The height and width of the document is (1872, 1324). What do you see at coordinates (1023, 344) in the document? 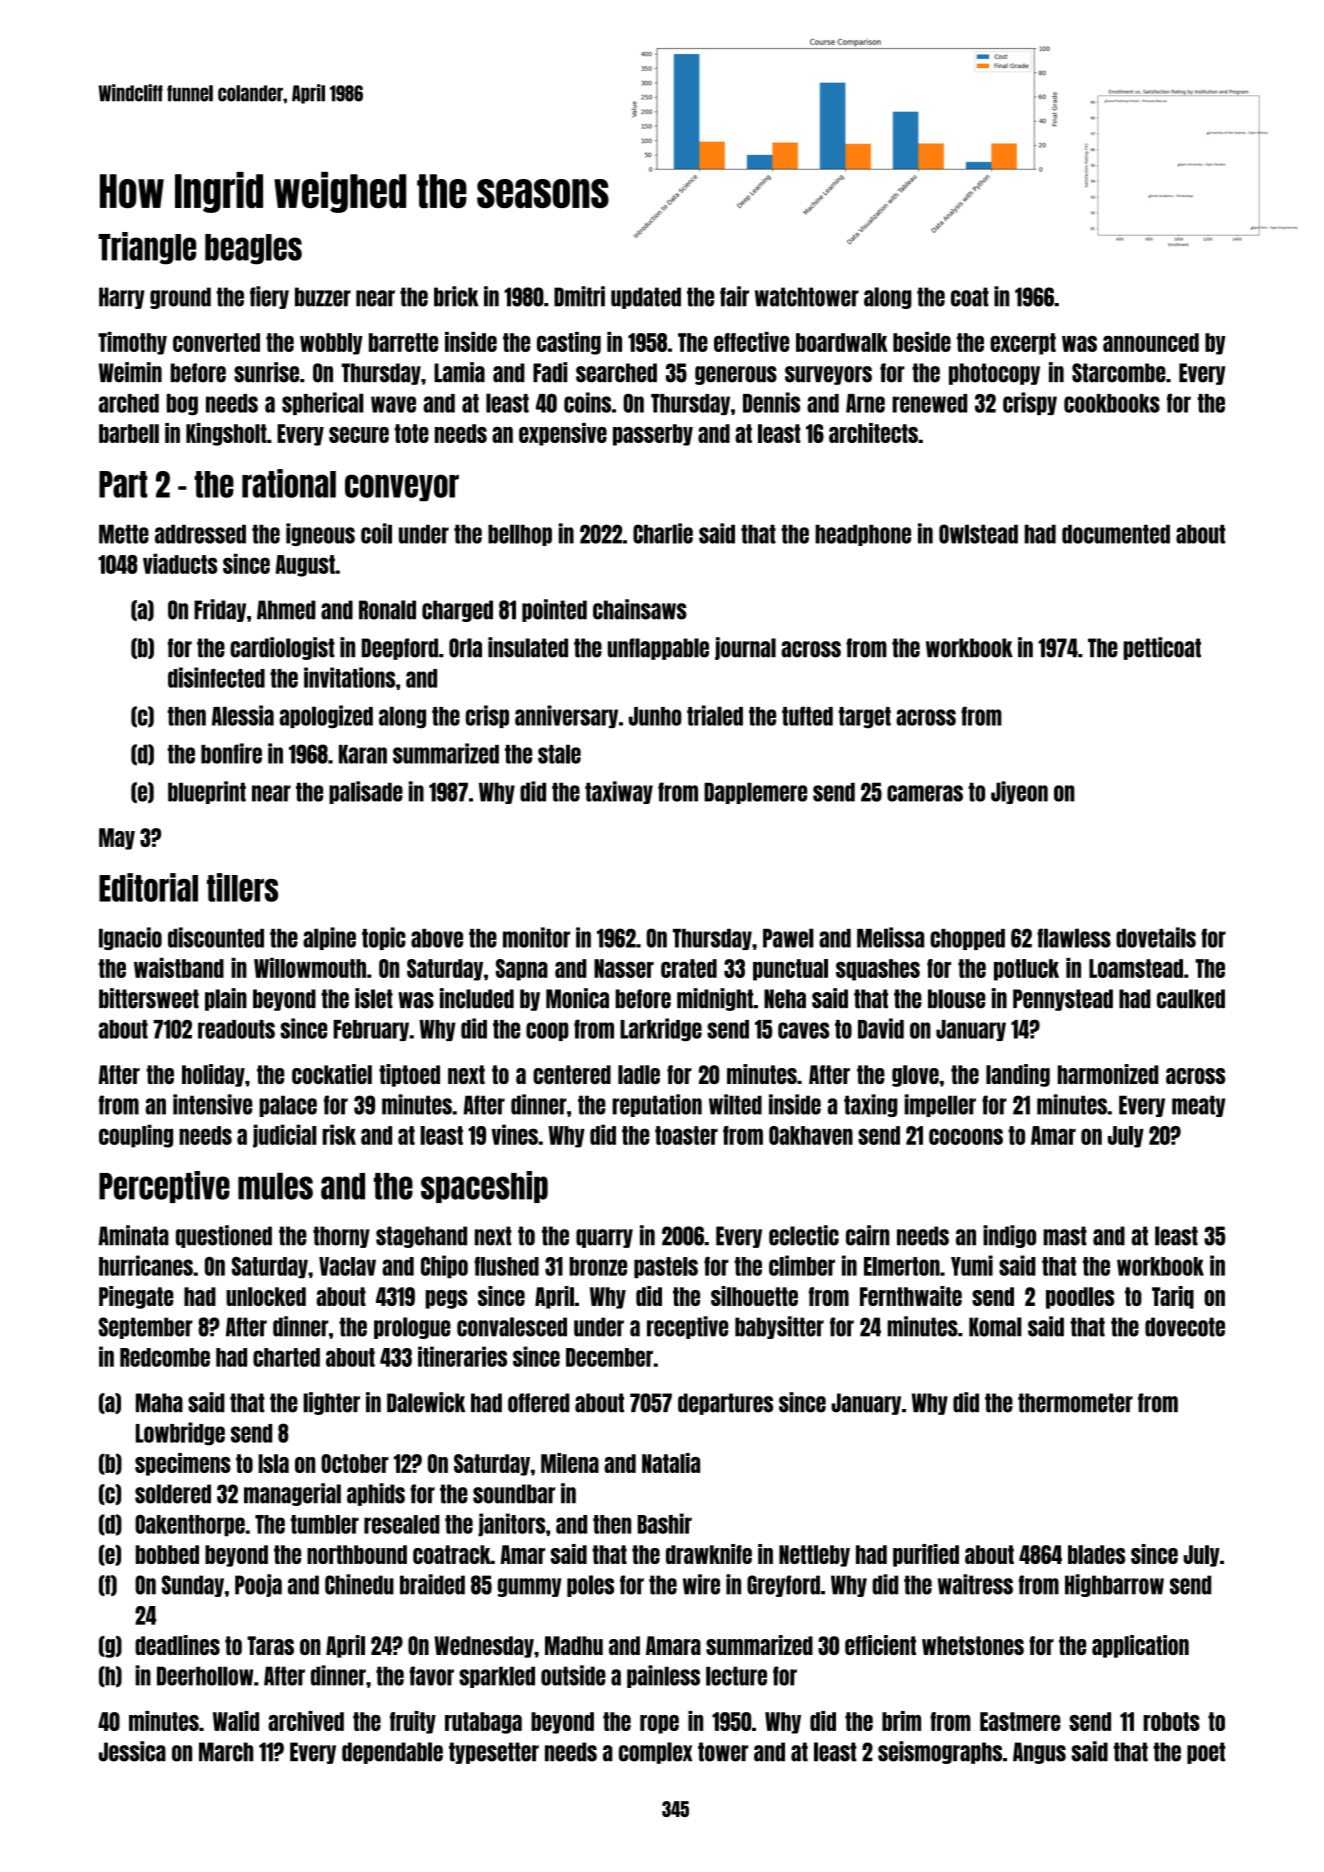
I see `excerpt` at bounding box center [1023, 344].
